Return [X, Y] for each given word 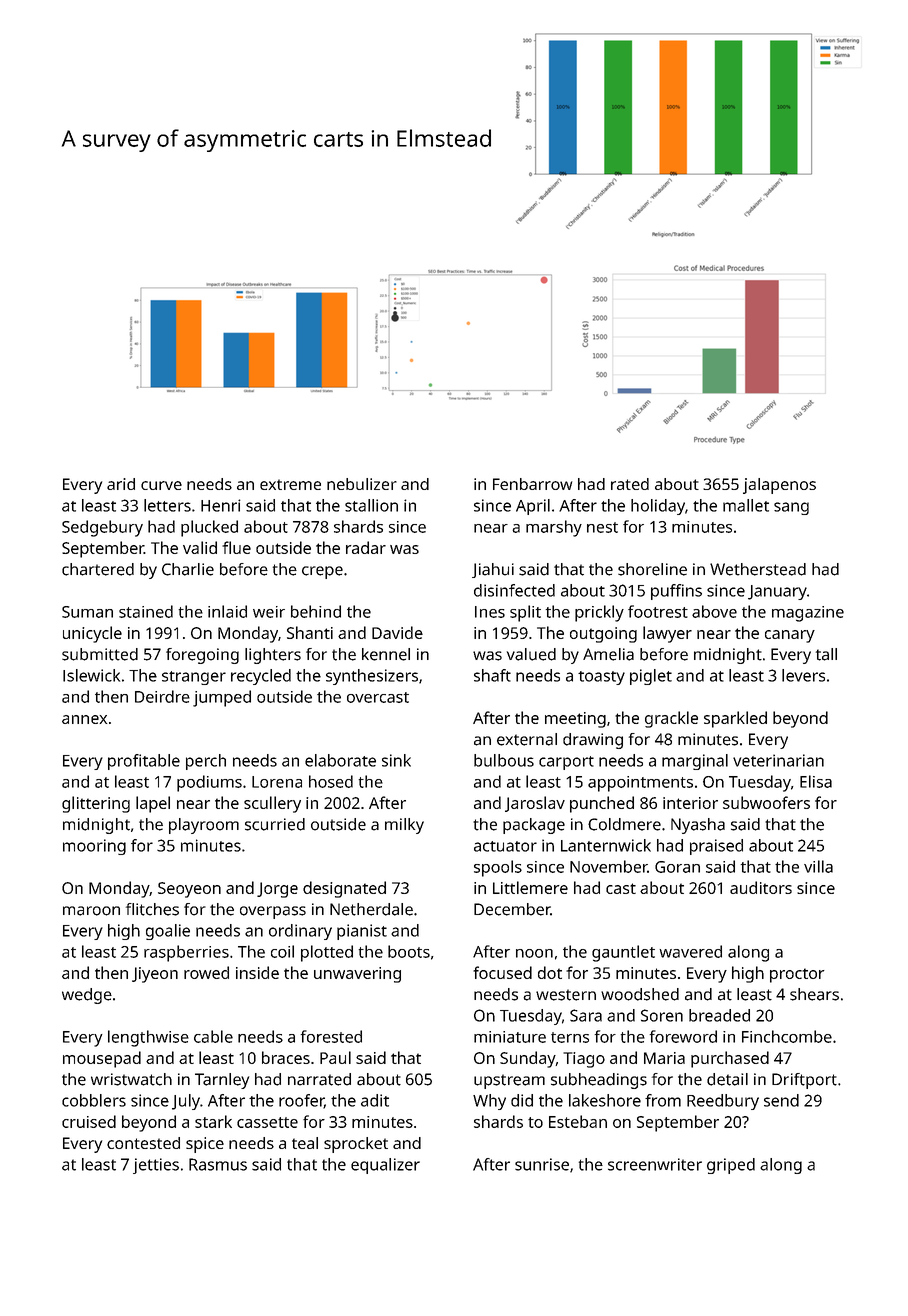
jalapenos [779, 486]
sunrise [542, 1164]
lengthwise [148, 1038]
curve [161, 485]
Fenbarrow [532, 484]
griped [731, 1166]
